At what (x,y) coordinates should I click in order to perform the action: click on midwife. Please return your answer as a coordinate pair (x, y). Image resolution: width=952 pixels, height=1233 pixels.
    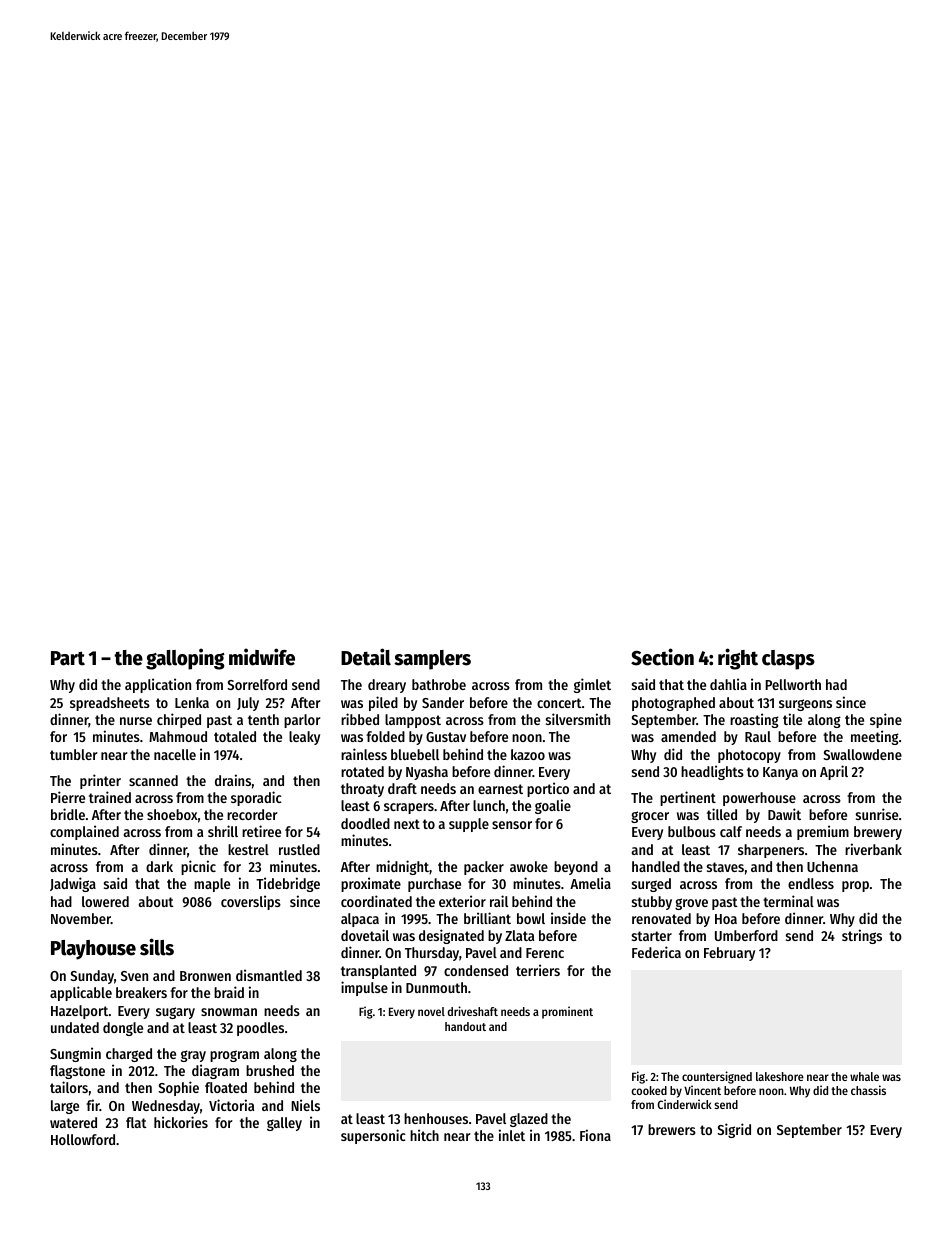
    Looking at the image, I should click on (262, 657).
